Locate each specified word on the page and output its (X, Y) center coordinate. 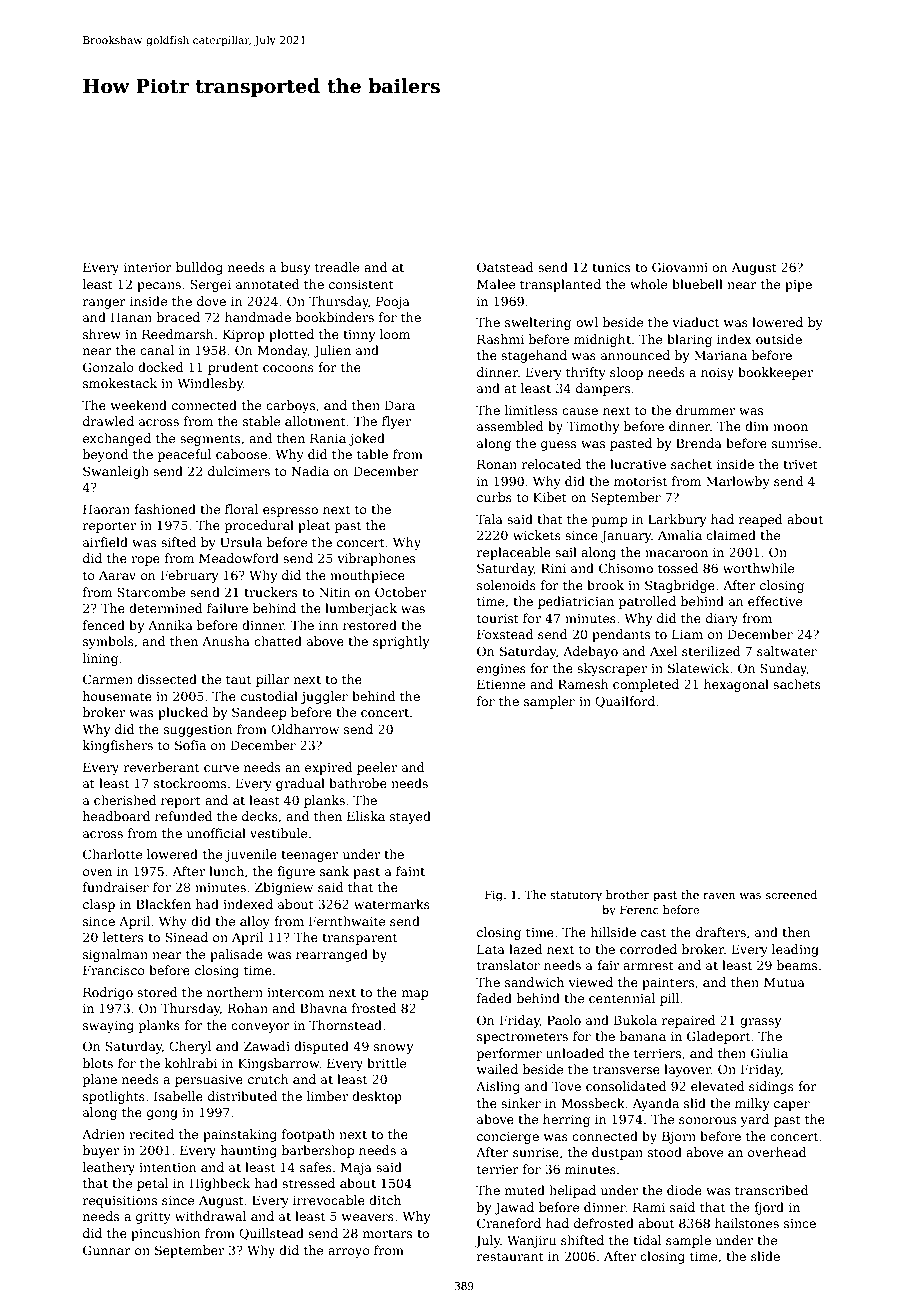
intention (168, 1167)
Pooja (393, 302)
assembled (510, 426)
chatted (278, 641)
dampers (603, 389)
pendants (621, 635)
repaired (689, 1021)
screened (791, 894)
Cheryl (190, 1047)
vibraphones (376, 559)
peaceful (184, 455)
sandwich (534, 982)
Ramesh (583, 684)
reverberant (161, 767)
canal (157, 350)
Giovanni (680, 267)
